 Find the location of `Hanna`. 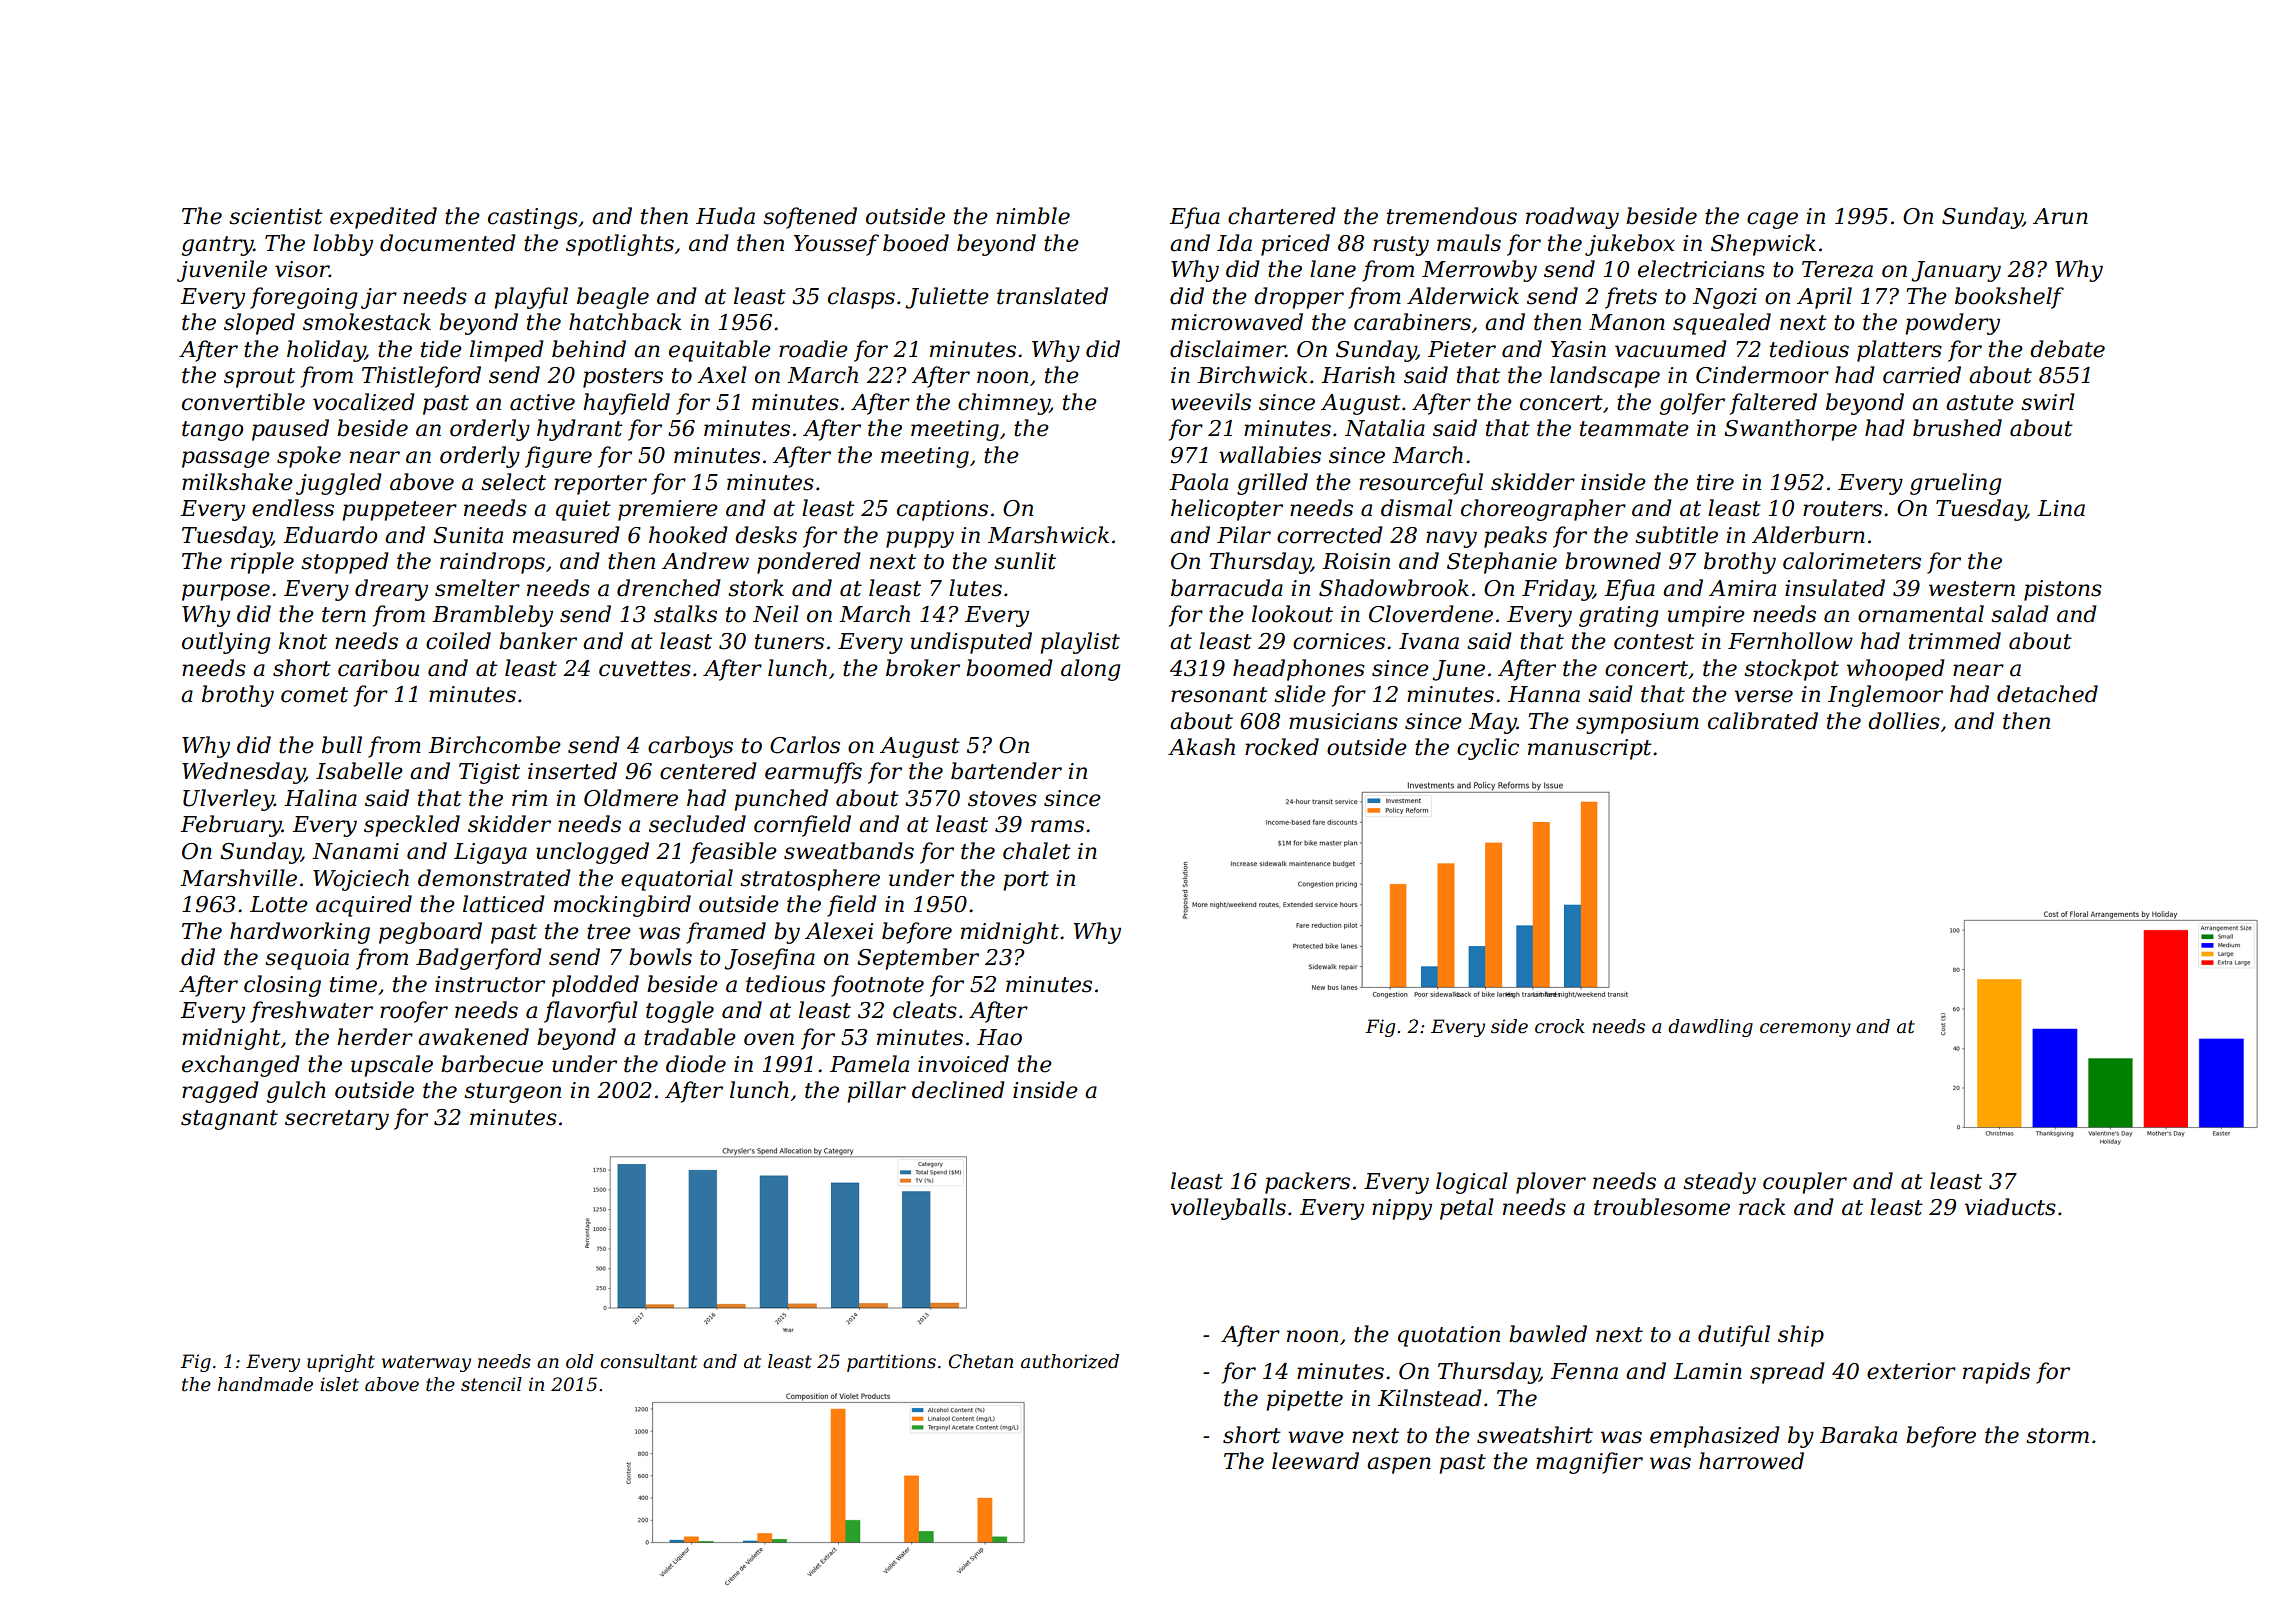

Hanna is located at coordinates (1544, 694).
